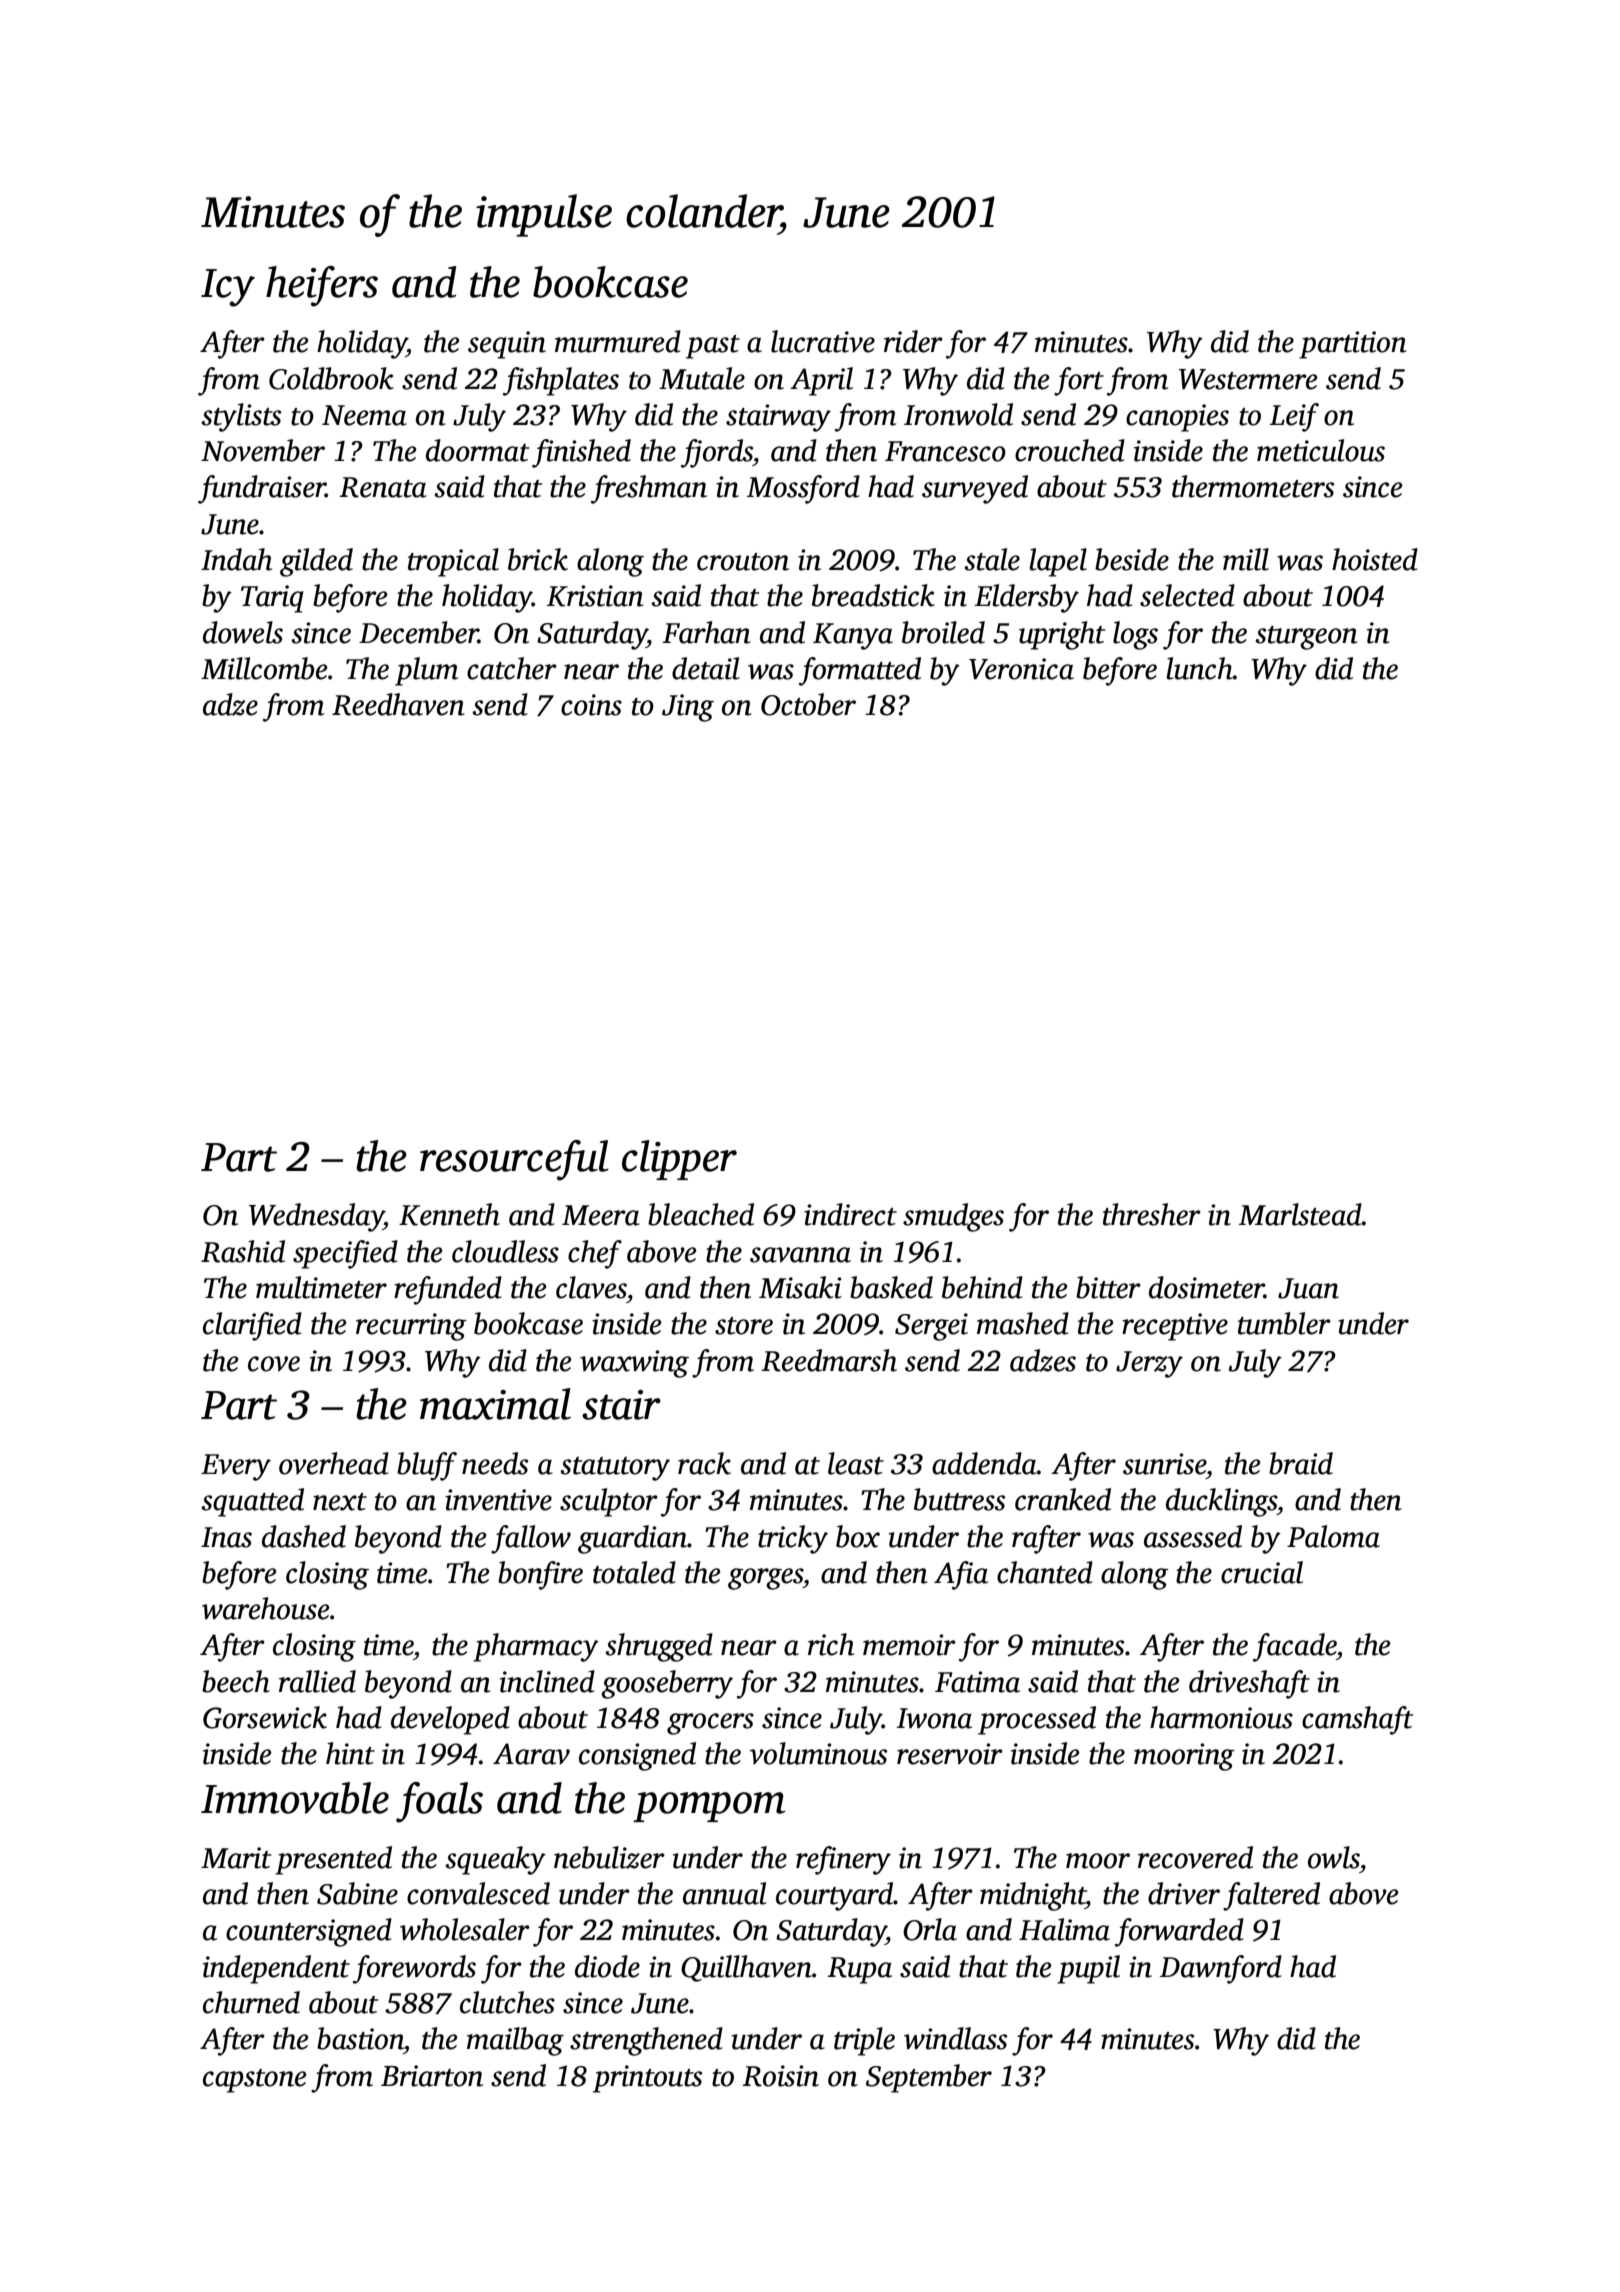 This screenshot has height=2292, width=1620. I want to click on wholesaler, so click(465, 1929).
